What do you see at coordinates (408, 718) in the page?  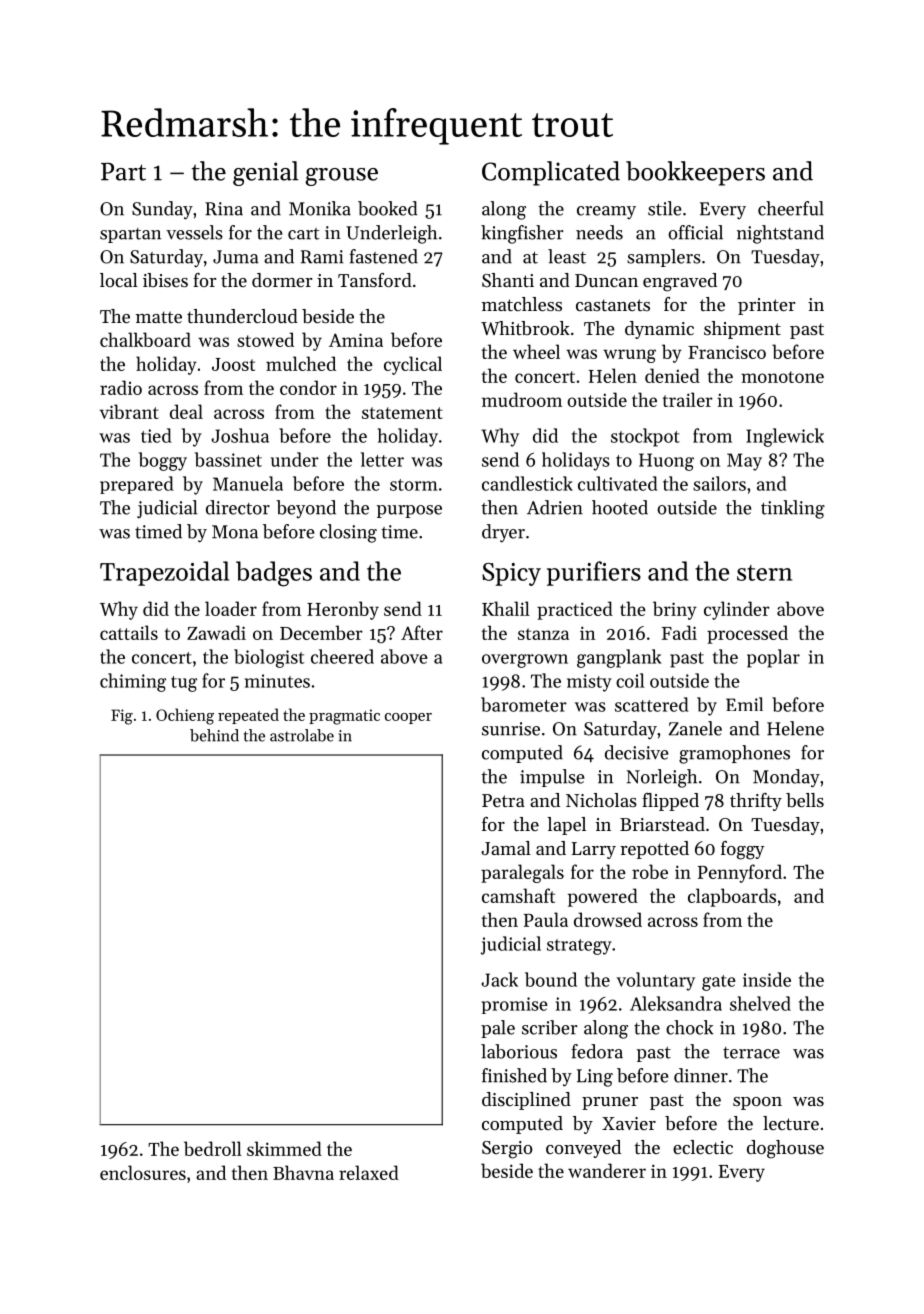 I see `cooper` at bounding box center [408, 718].
